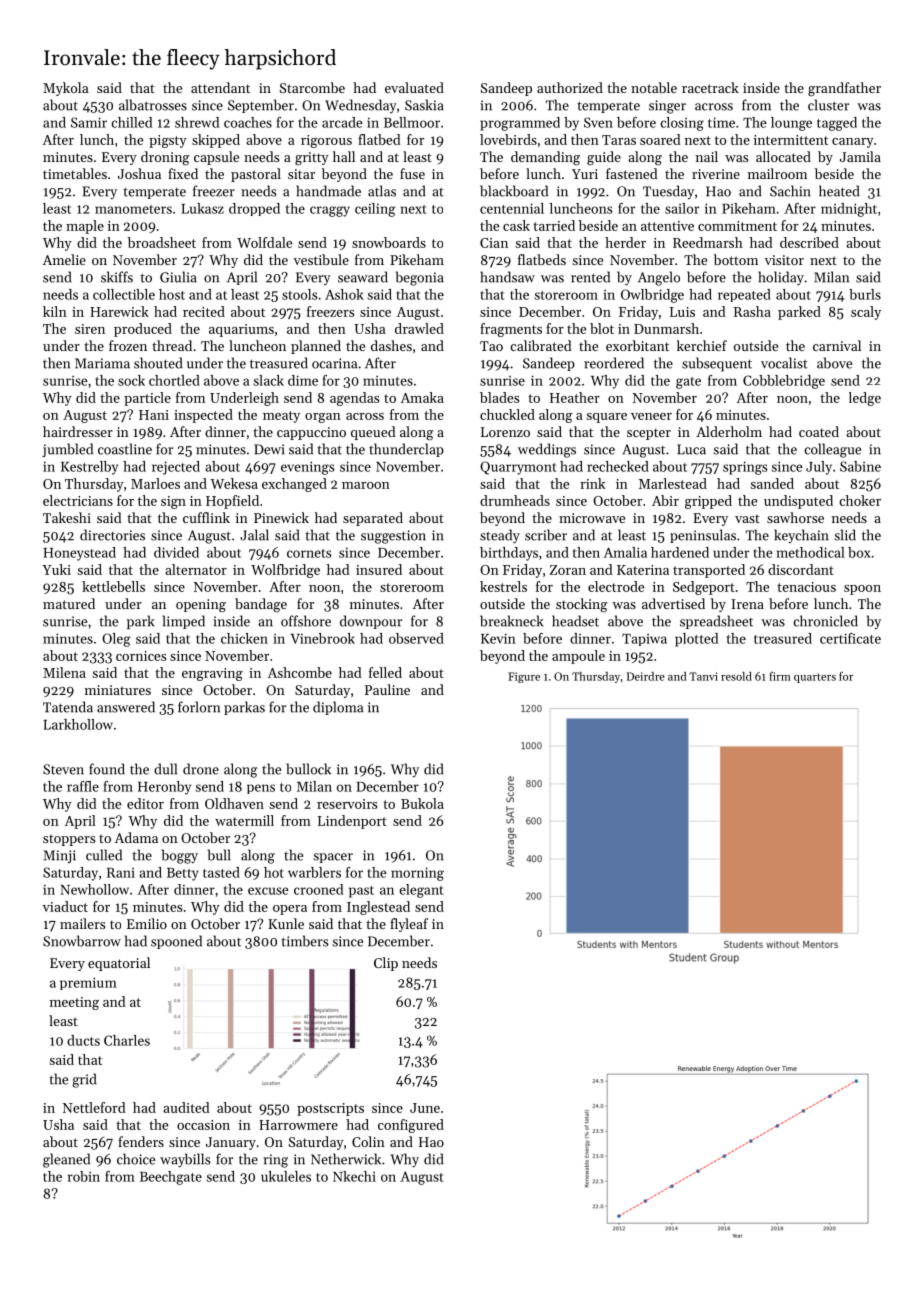 The height and width of the document is (1308, 924). What do you see at coordinates (165, 158) in the document?
I see `droning` at bounding box center [165, 158].
